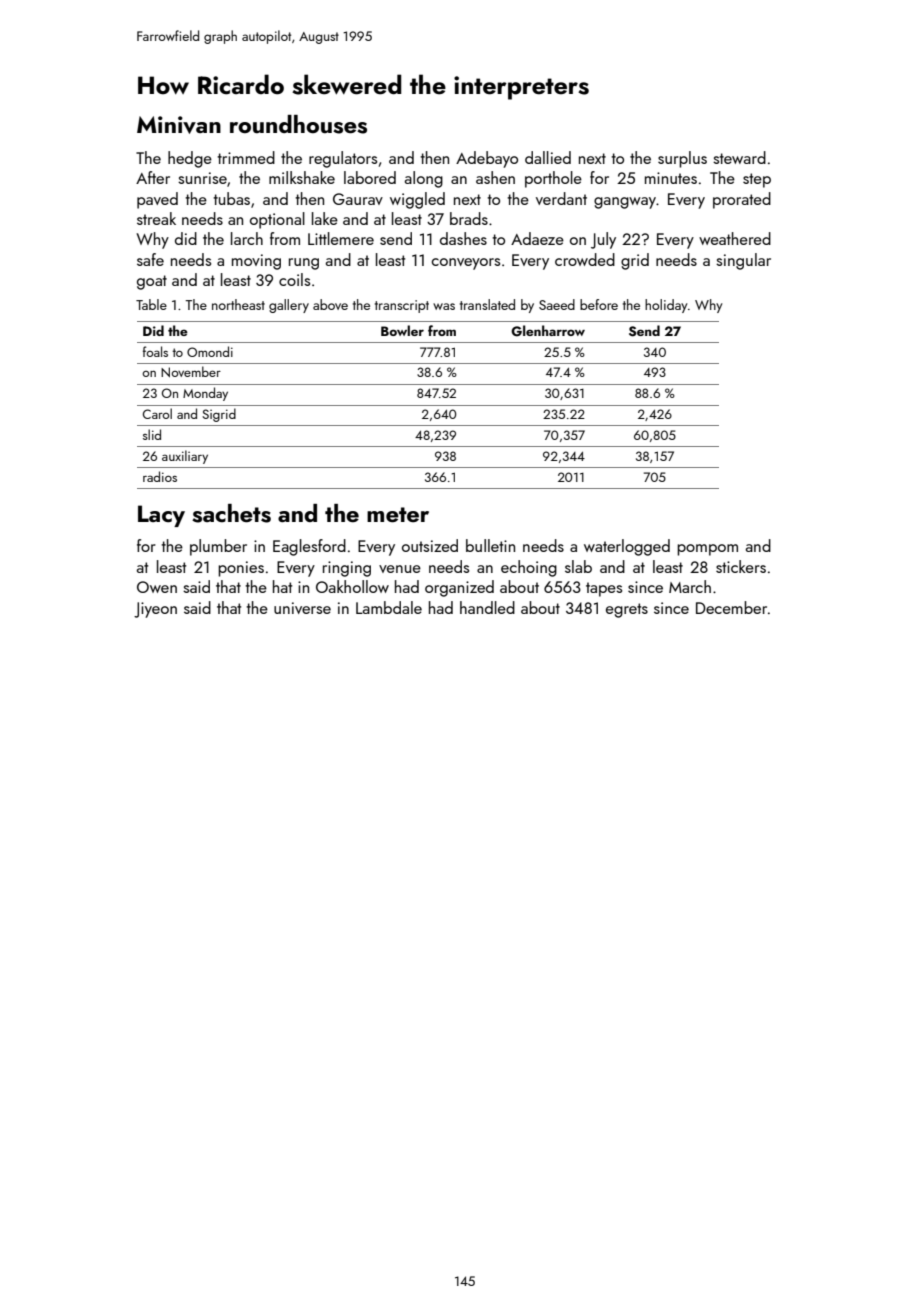  What do you see at coordinates (707, 550) in the image?
I see `pompom` at bounding box center [707, 550].
